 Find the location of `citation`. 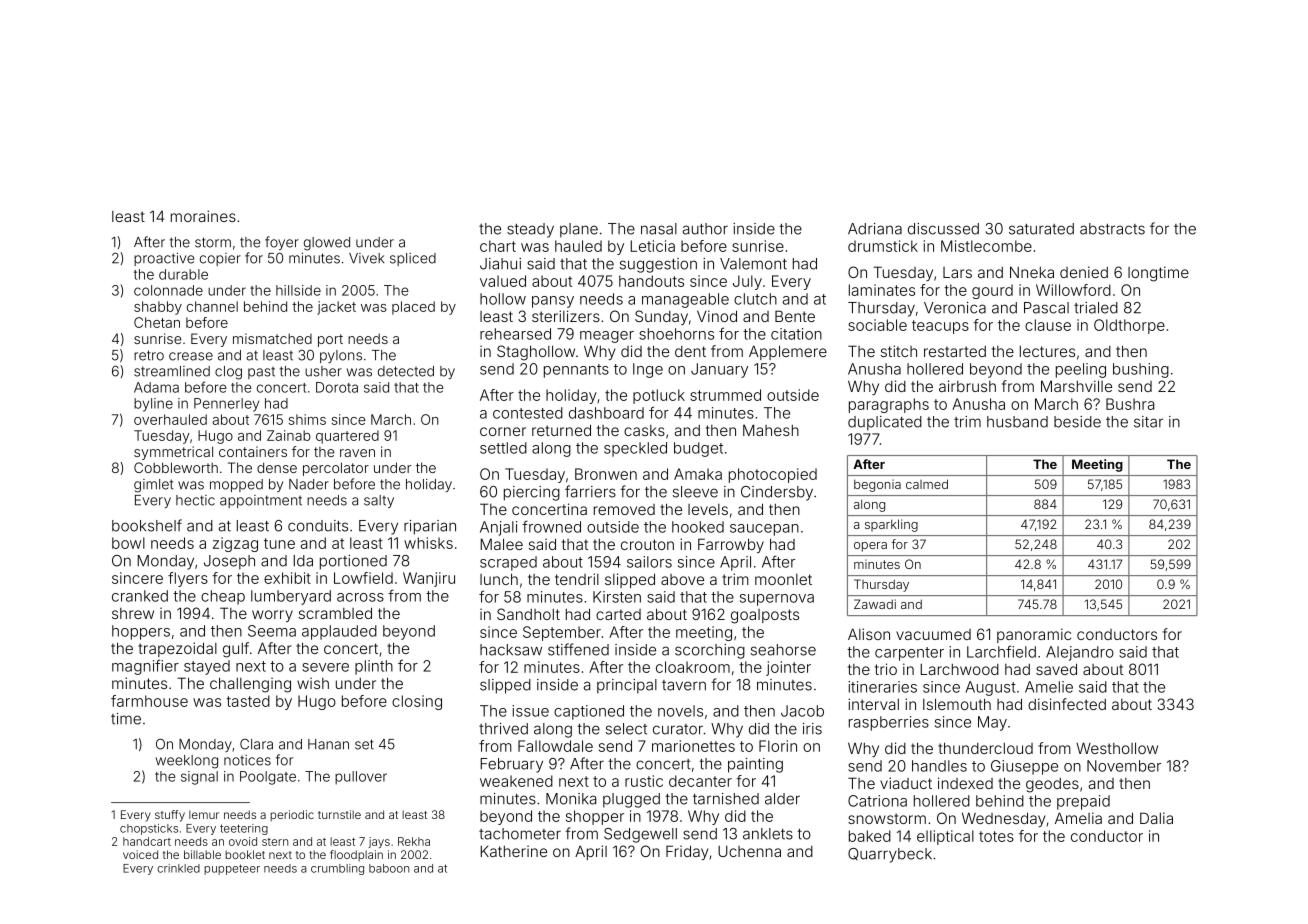

citation is located at coordinates (796, 334).
